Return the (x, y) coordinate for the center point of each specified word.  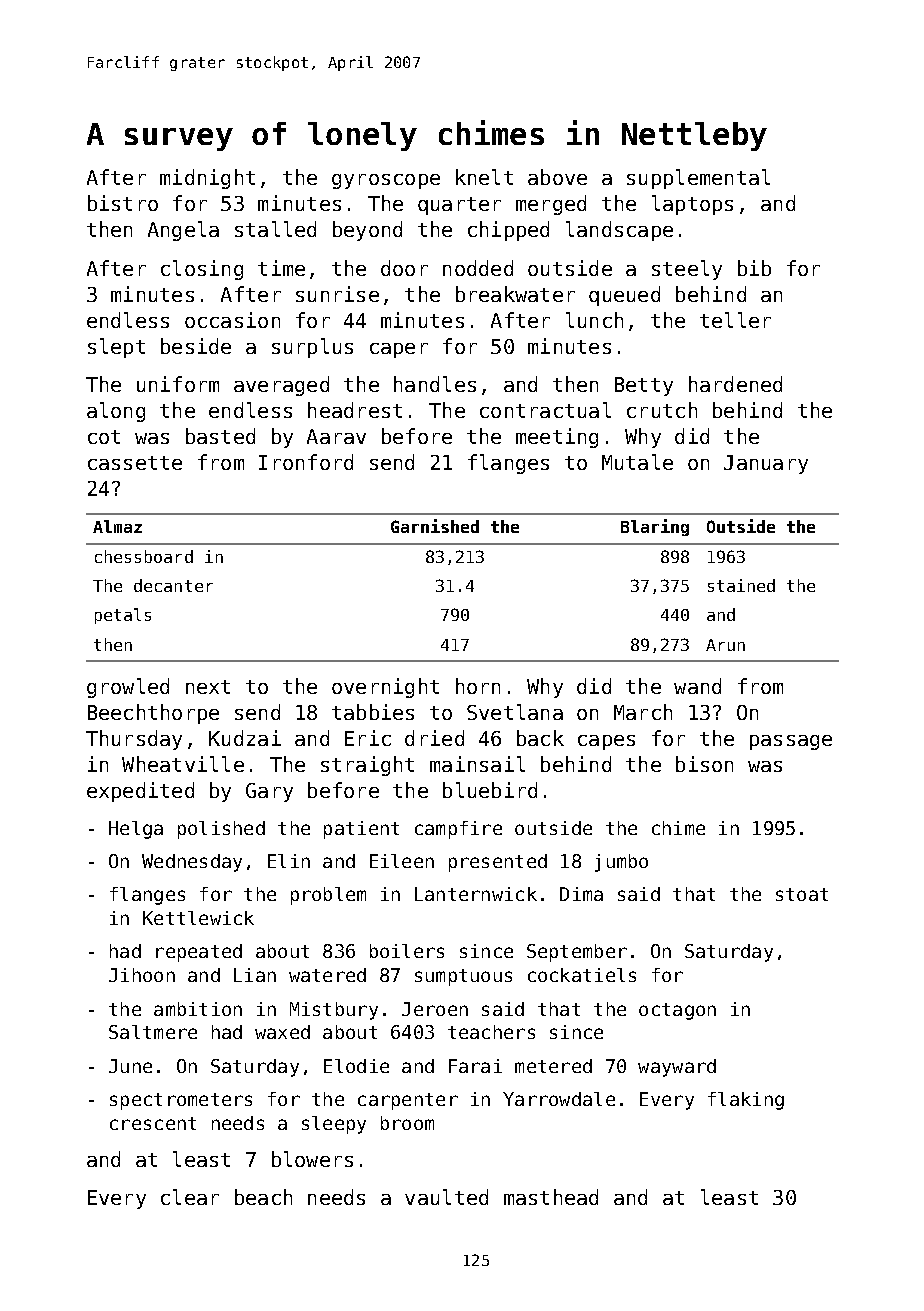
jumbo (621, 863)
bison (704, 764)
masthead (551, 1197)
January (766, 464)
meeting (557, 438)
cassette (135, 463)
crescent (153, 1123)
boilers (407, 951)
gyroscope (386, 181)
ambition (198, 1009)
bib (754, 268)
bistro (123, 203)
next (208, 687)
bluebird (490, 790)
